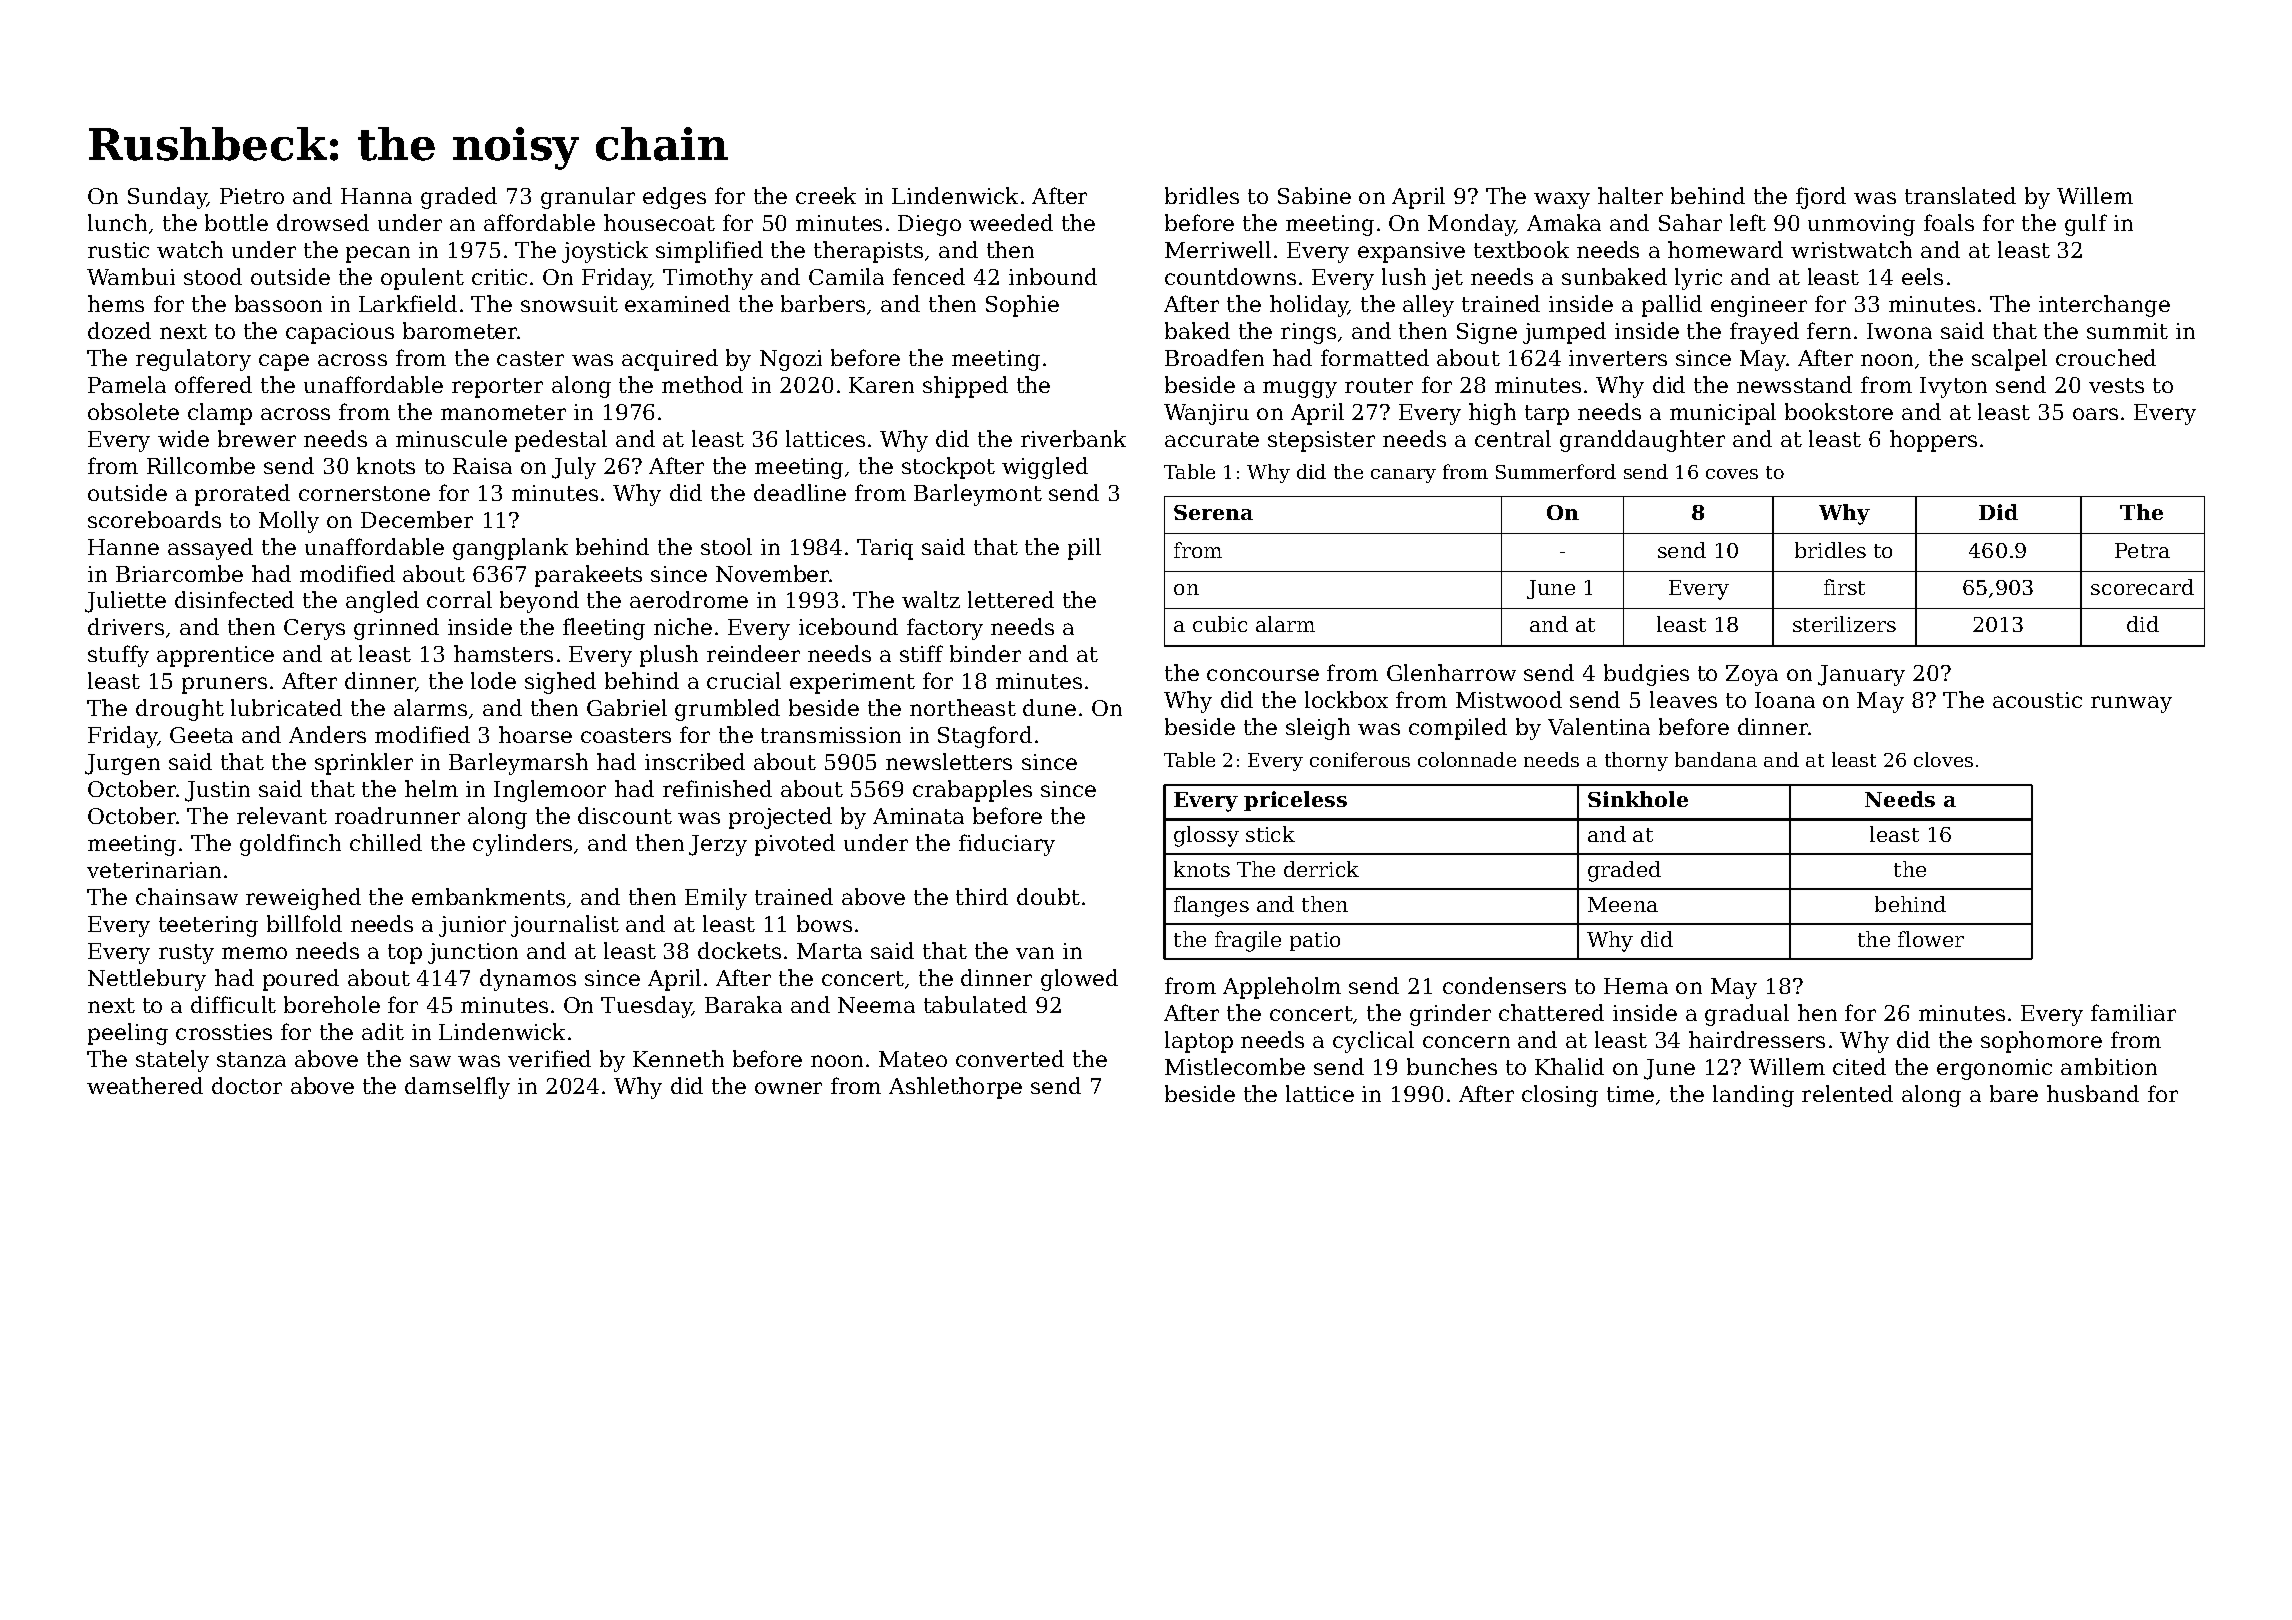  What do you see at coordinates (482, 466) in the screenshot?
I see `Raisa` at bounding box center [482, 466].
